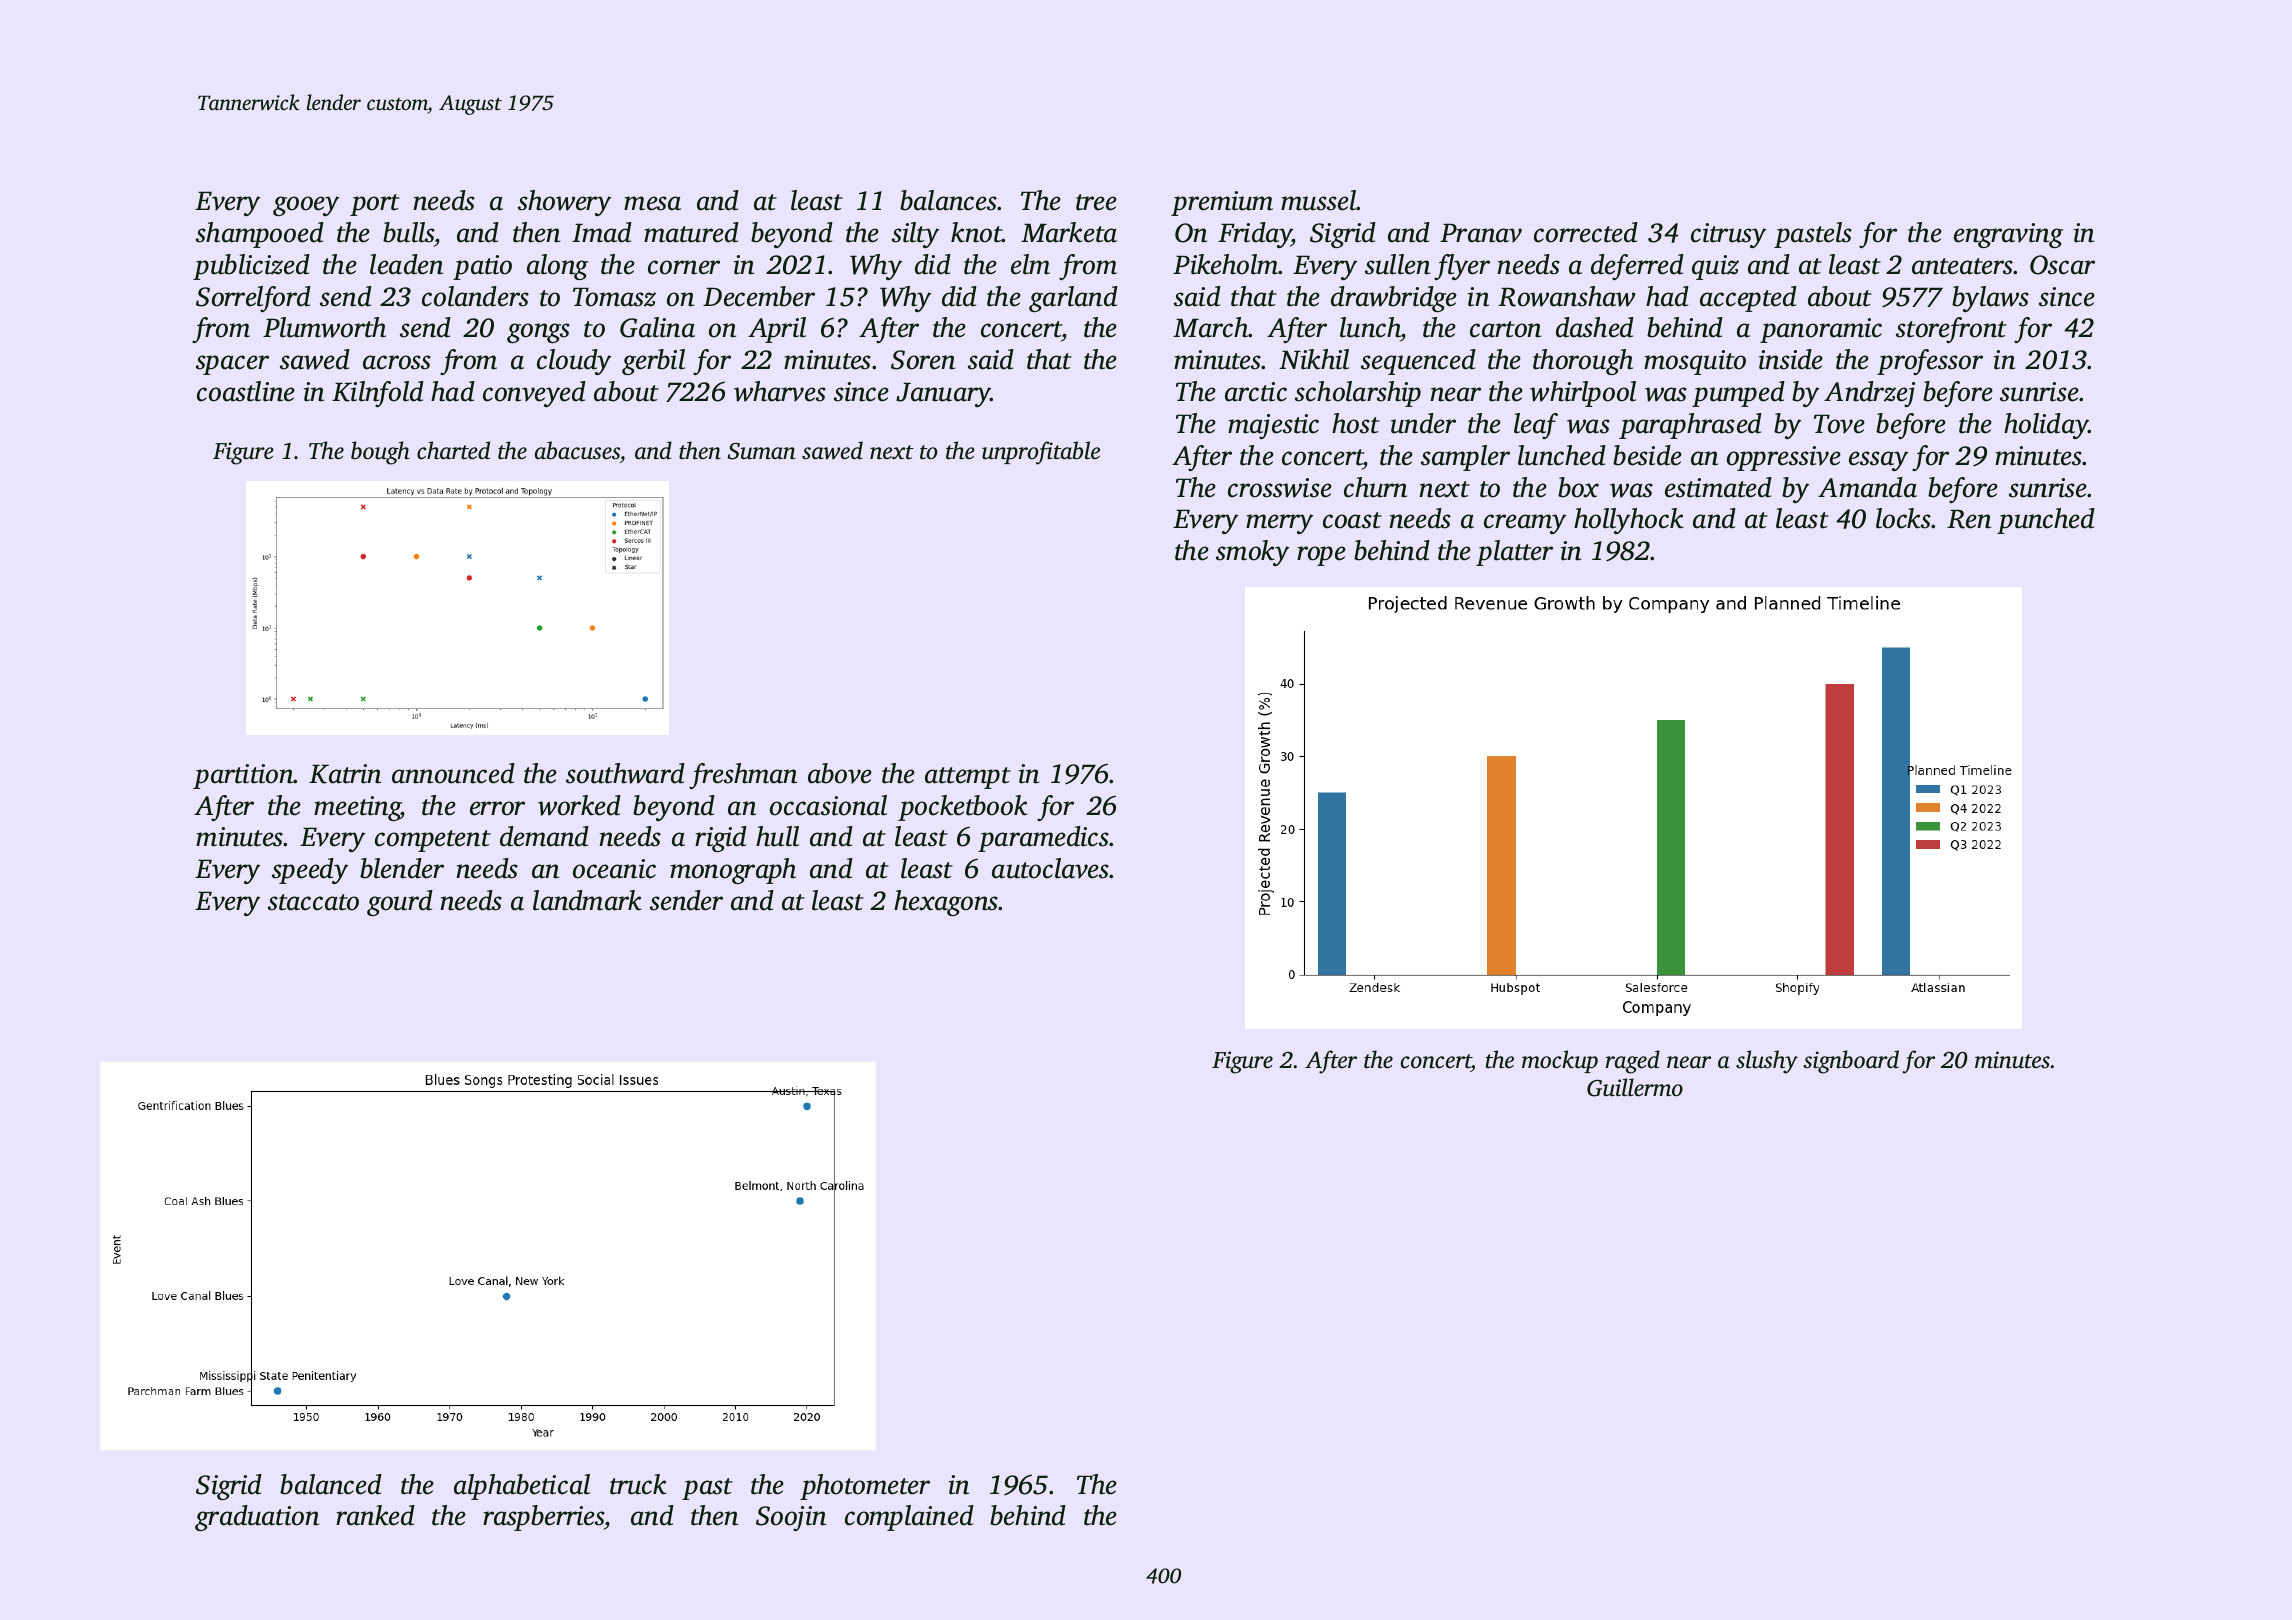 The height and width of the screenshot is (1620, 2292). I want to click on Soren, so click(923, 360).
